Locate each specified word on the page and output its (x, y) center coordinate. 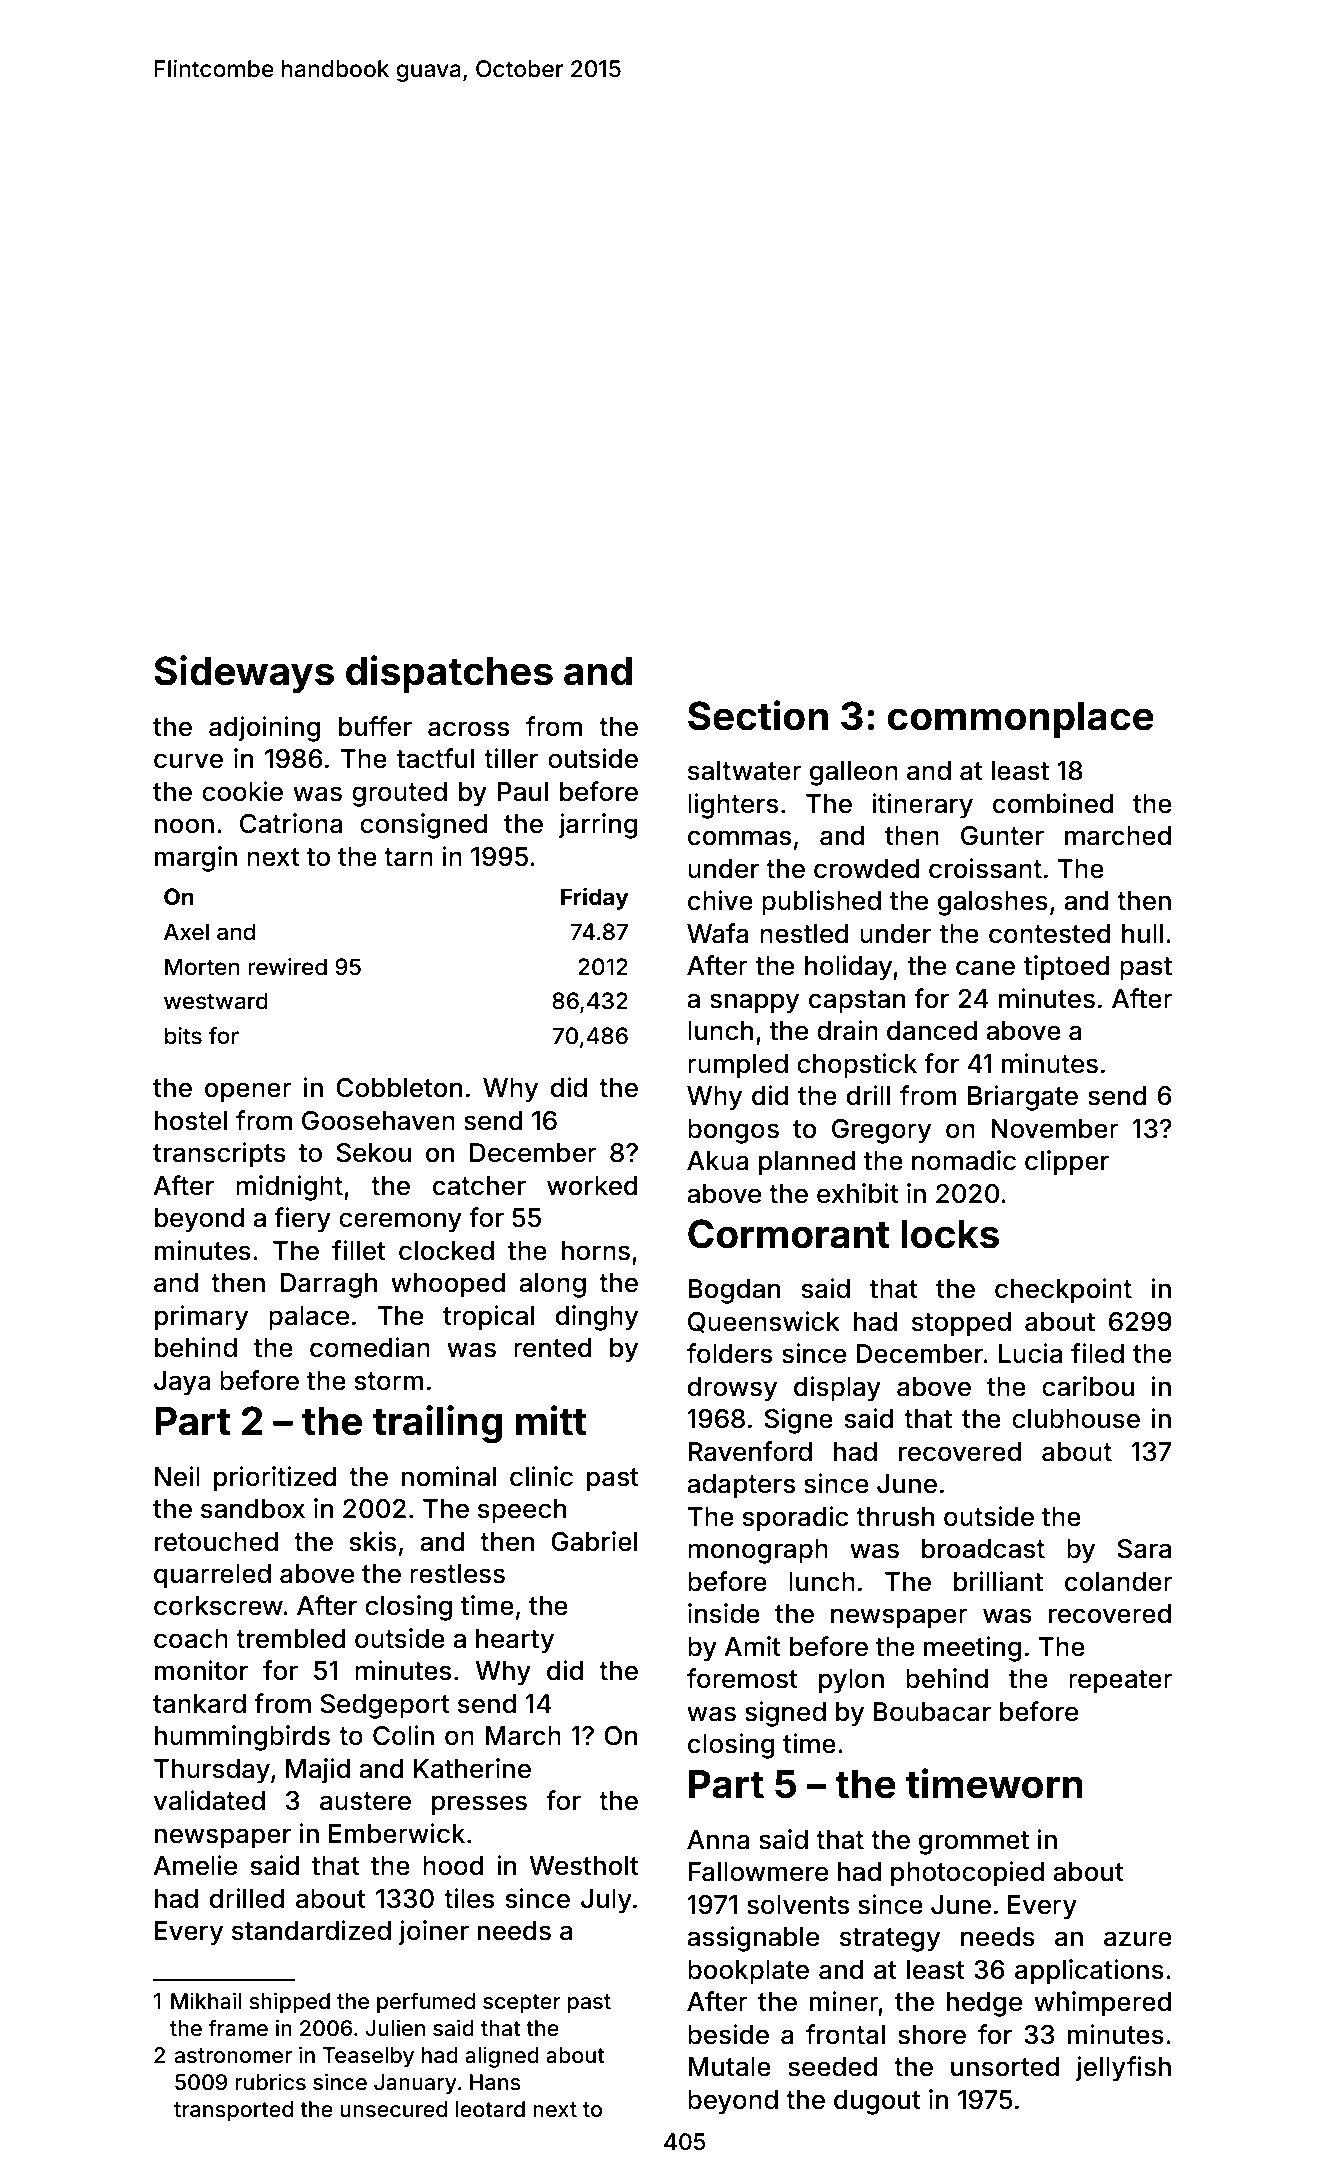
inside (724, 1613)
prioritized (275, 1479)
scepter (522, 2004)
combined (1053, 803)
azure (1138, 1939)
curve (188, 761)
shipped (289, 2003)
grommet (974, 1843)
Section (758, 715)
